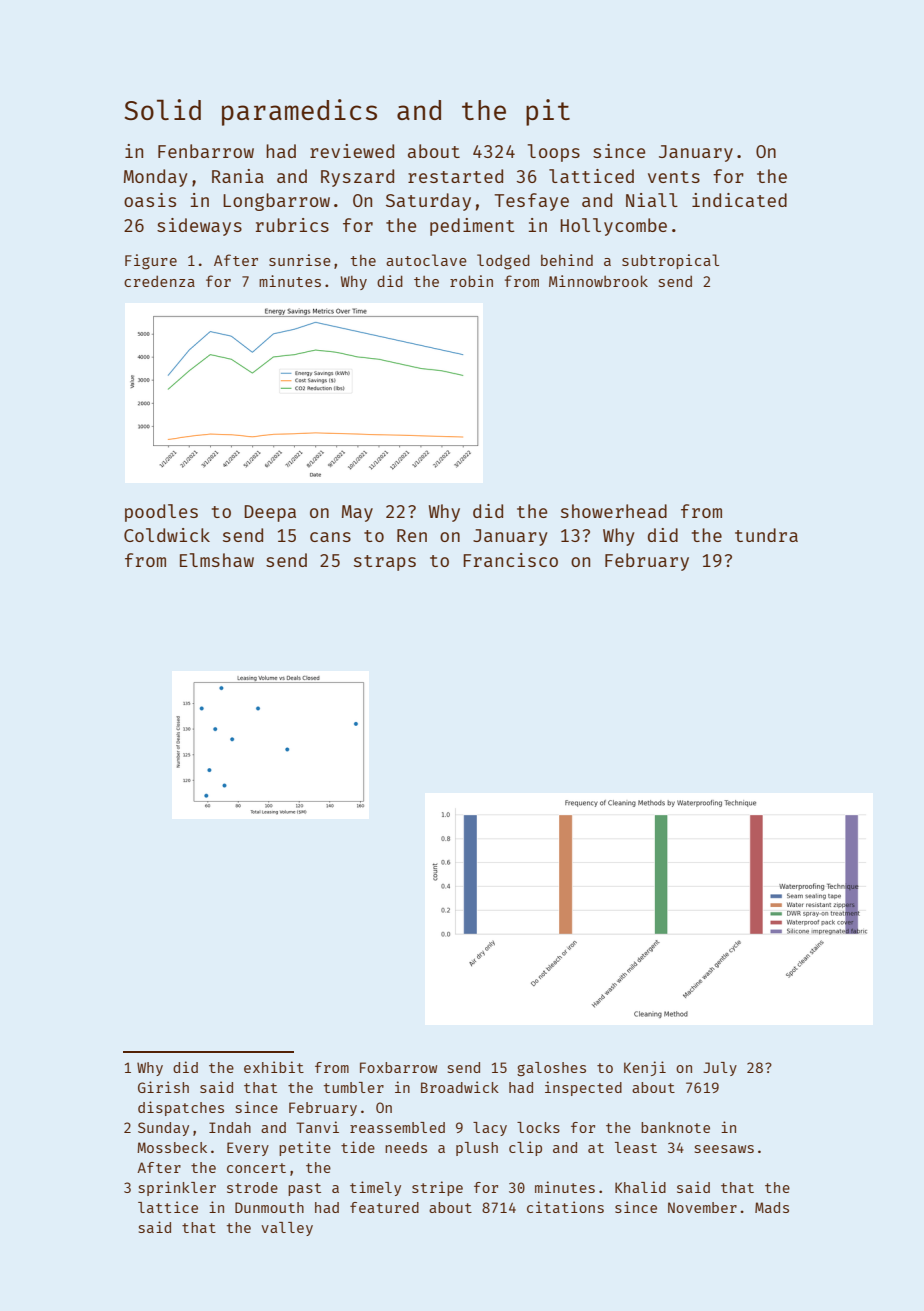 The width and height of the document is (924, 1311). What do you see at coordinates (199, 227) in the document?
I see `sideways` at bounding box center [199, 227].
